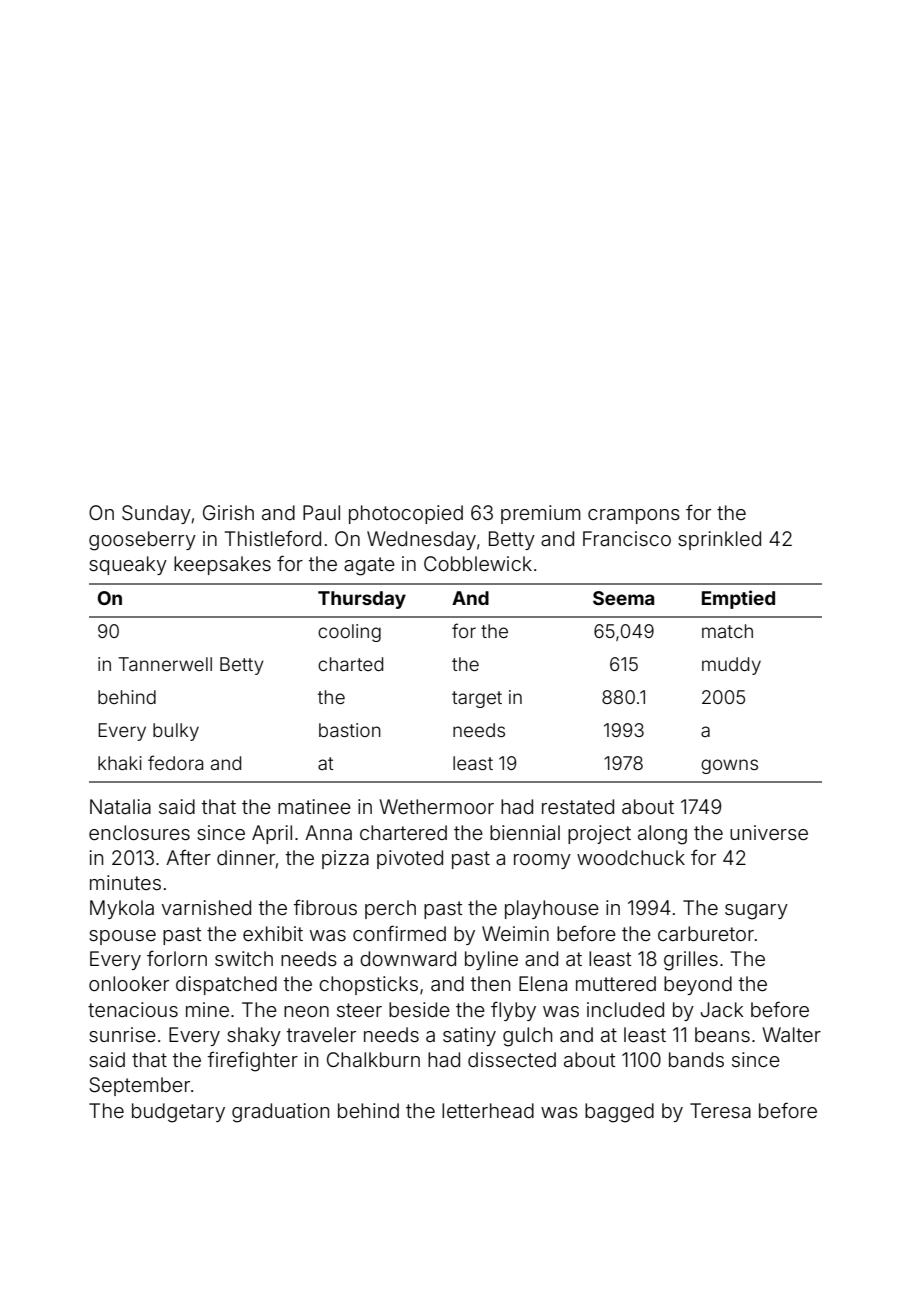  What do you see at coordinates (634, 516) in the image?
I see `crampons` at bounding box center [634, 516].
